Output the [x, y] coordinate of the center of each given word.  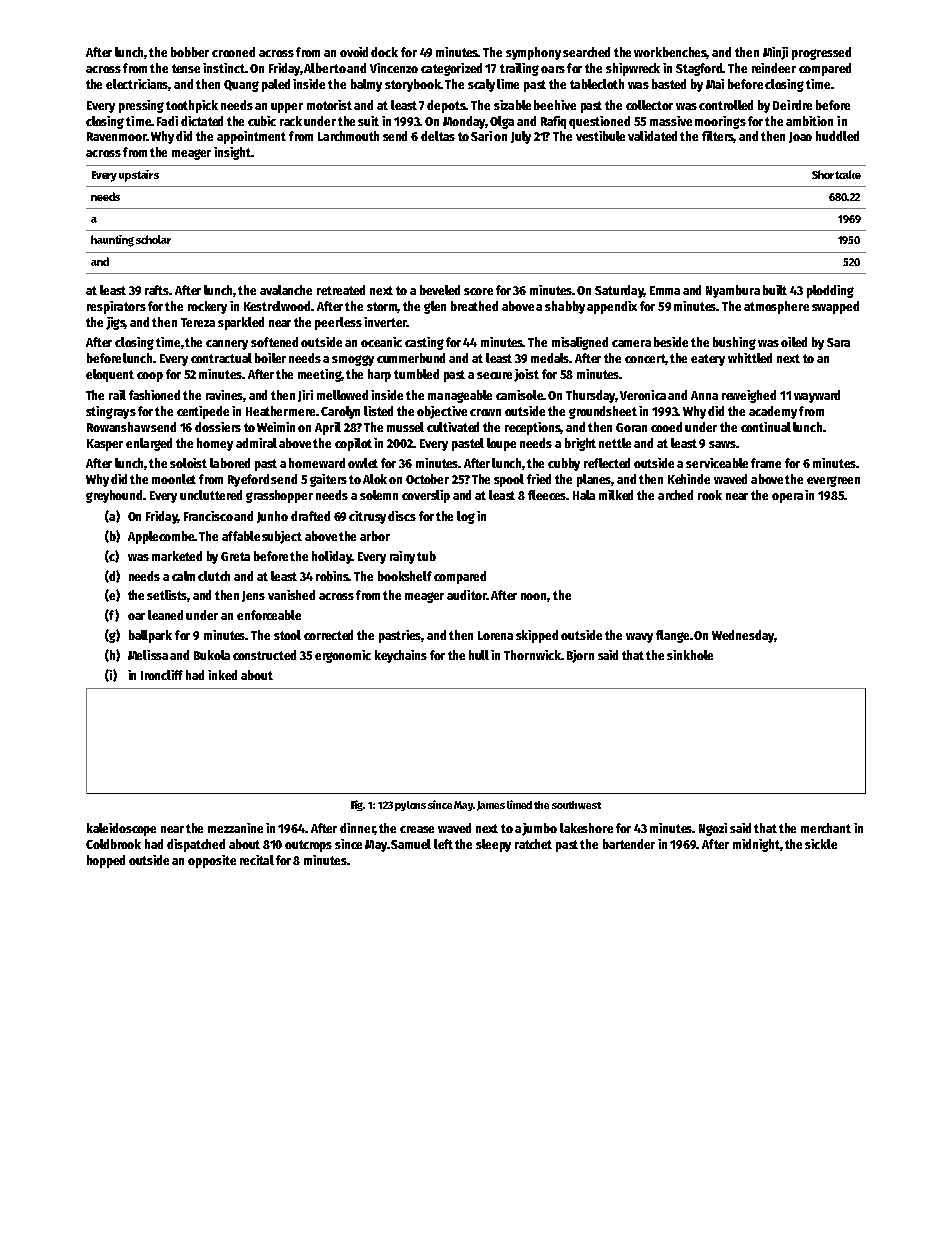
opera [787, 498]
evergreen [833, 481]
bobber [190, 52]
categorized [451, 69]
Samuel [411, 844]
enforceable [269, 615]
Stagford [699, 69]
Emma [665, 290]
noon [534, 597]
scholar [153, 239]
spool [509, 480]
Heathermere [280, 411]
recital [257, 860]
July [521, 137]
